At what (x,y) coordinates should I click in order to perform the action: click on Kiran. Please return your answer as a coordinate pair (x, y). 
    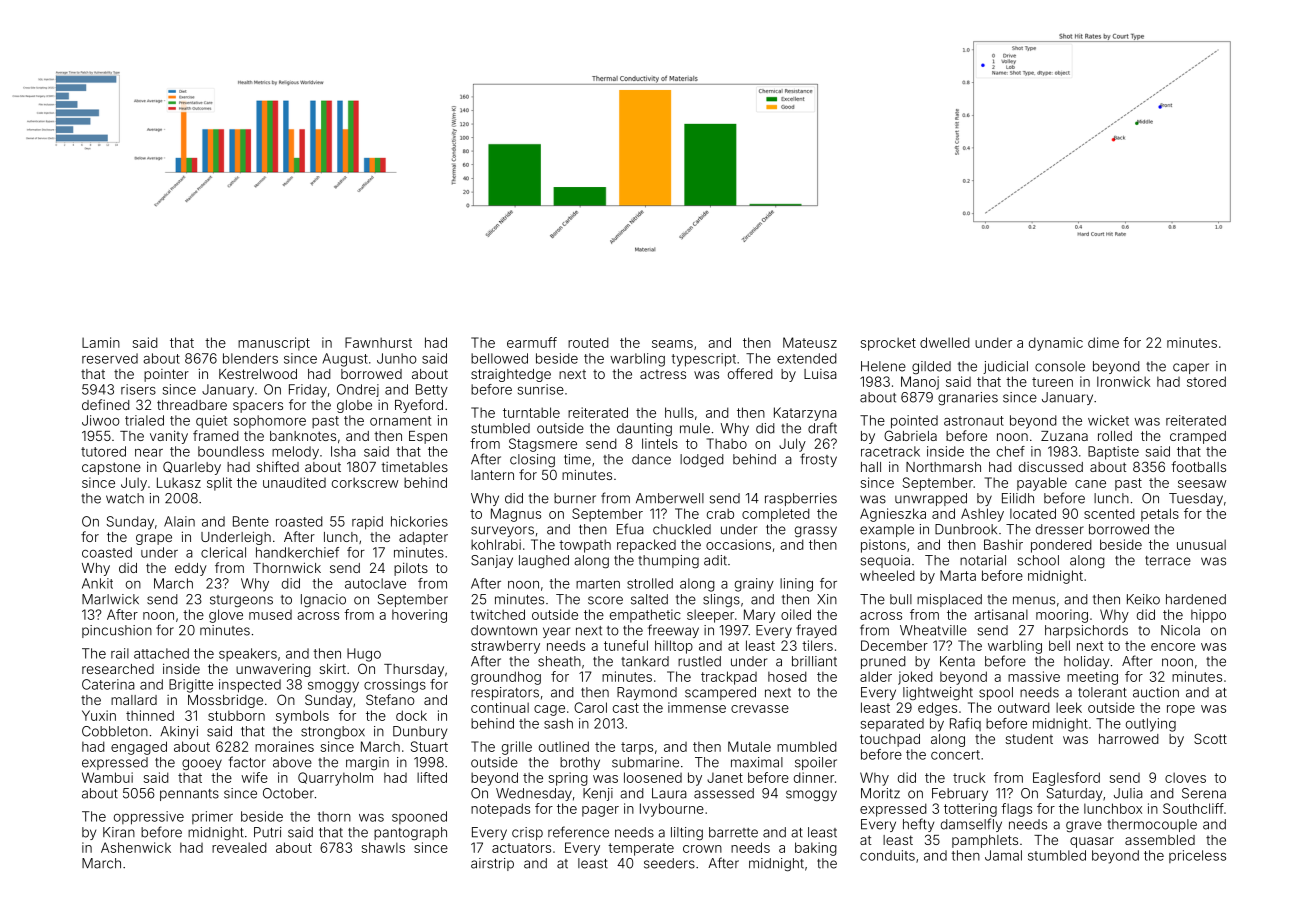
    Looking at the image, I should click on (119, 832).
